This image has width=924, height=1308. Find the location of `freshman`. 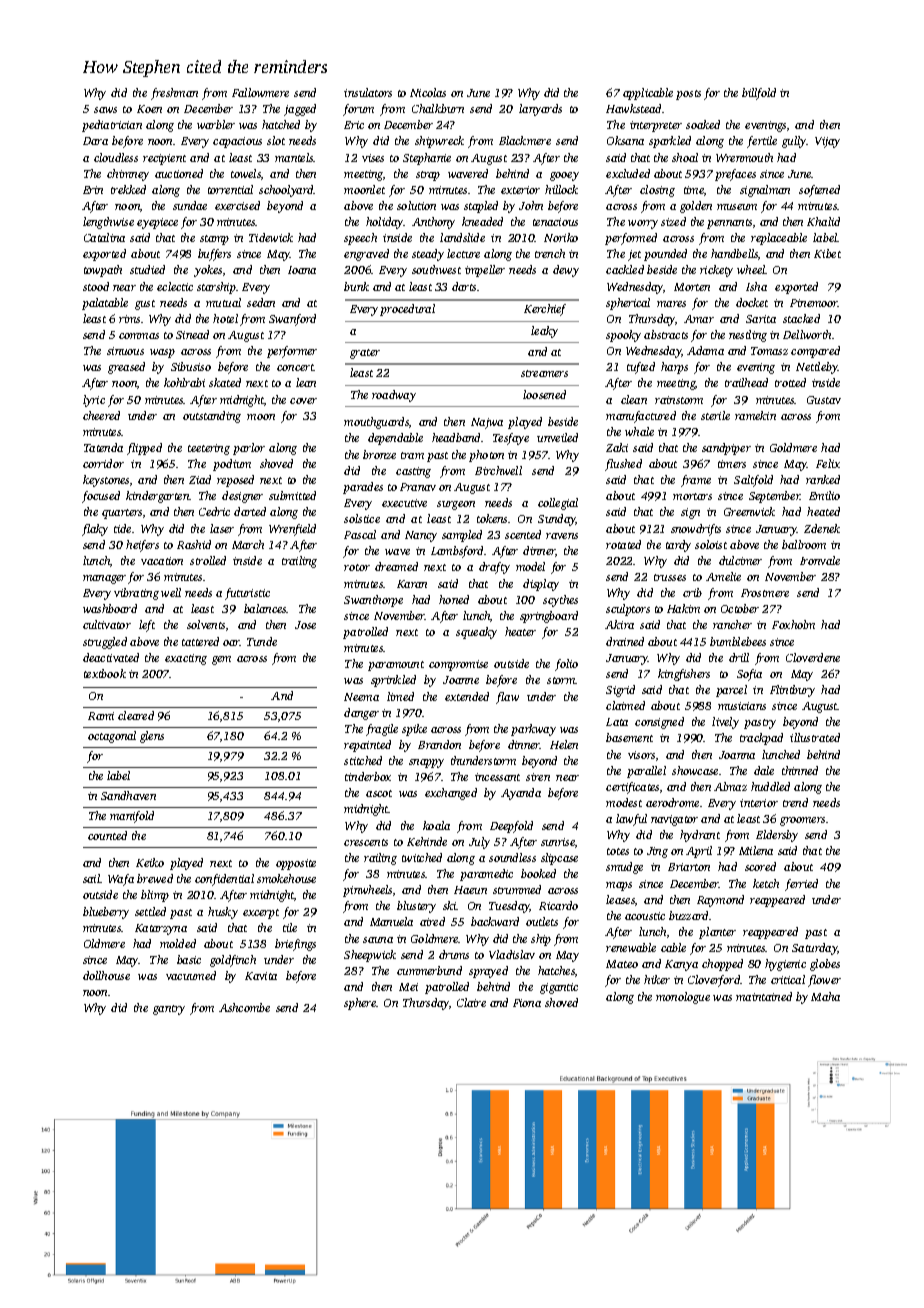

freshman is located at coordinates (174, 94).
